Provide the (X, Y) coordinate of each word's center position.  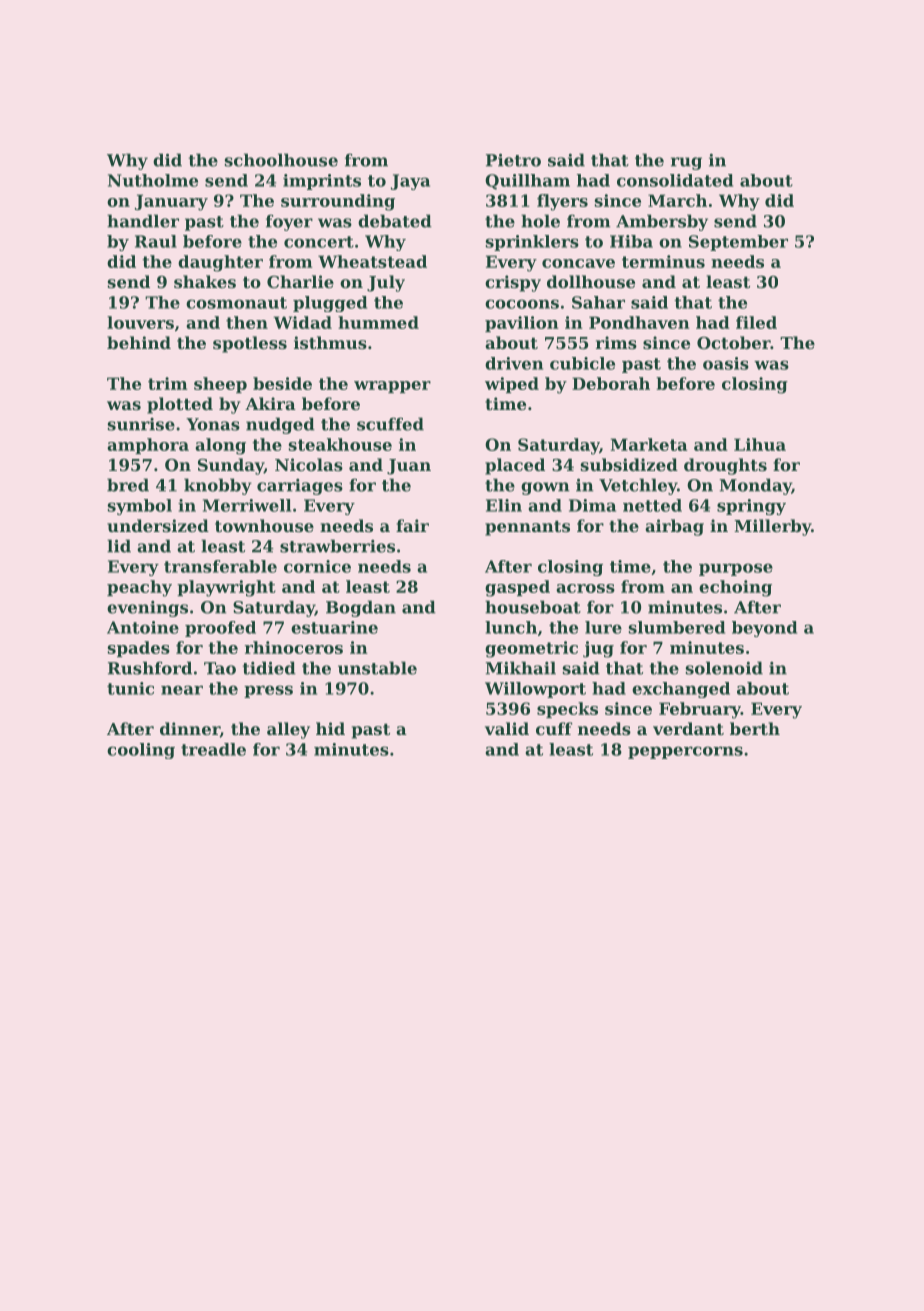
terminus (663, 261)
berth (755, 728)
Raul (156, 241)
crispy (513, 283)
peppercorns (685, 752)
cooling (141, 751)
